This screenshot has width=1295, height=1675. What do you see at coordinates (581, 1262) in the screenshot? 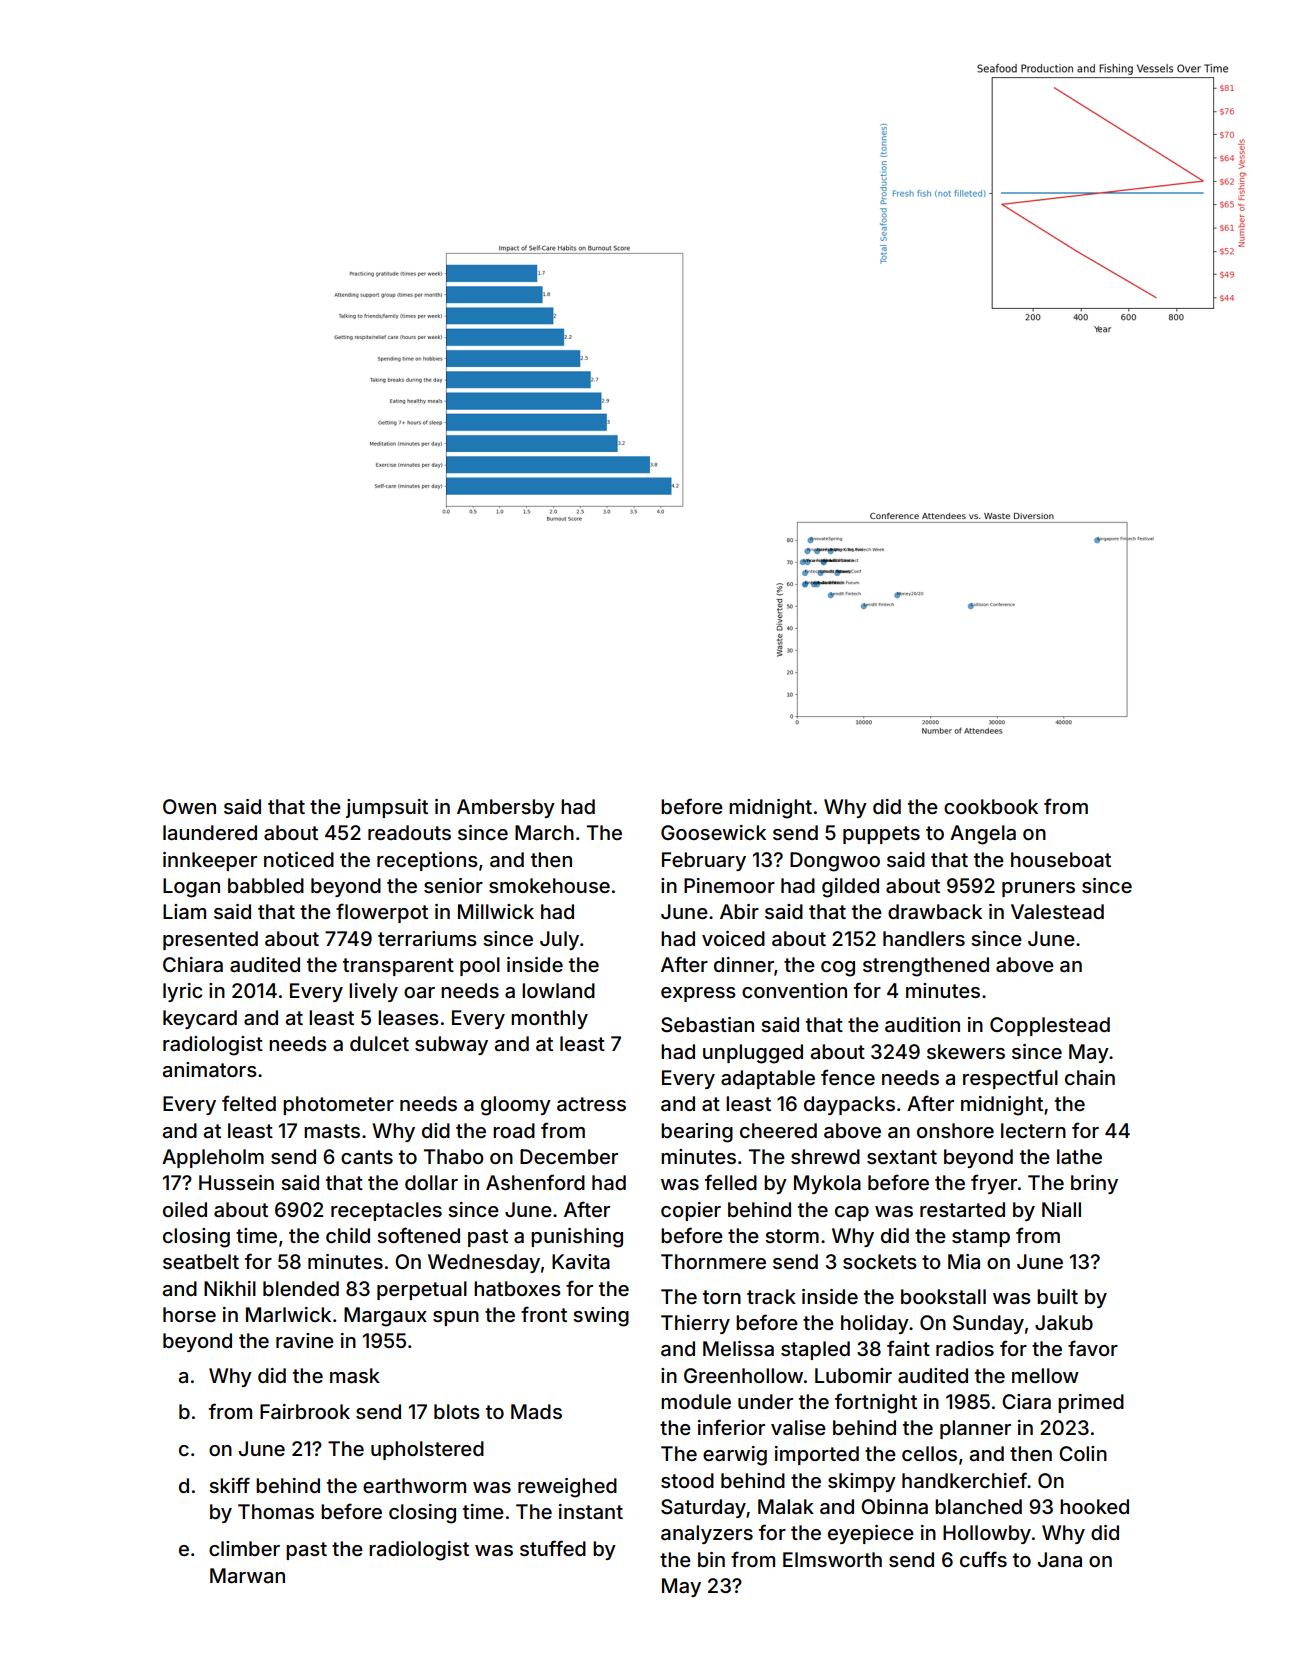
I see `Kavita` at bounding box center [581, 1262].
